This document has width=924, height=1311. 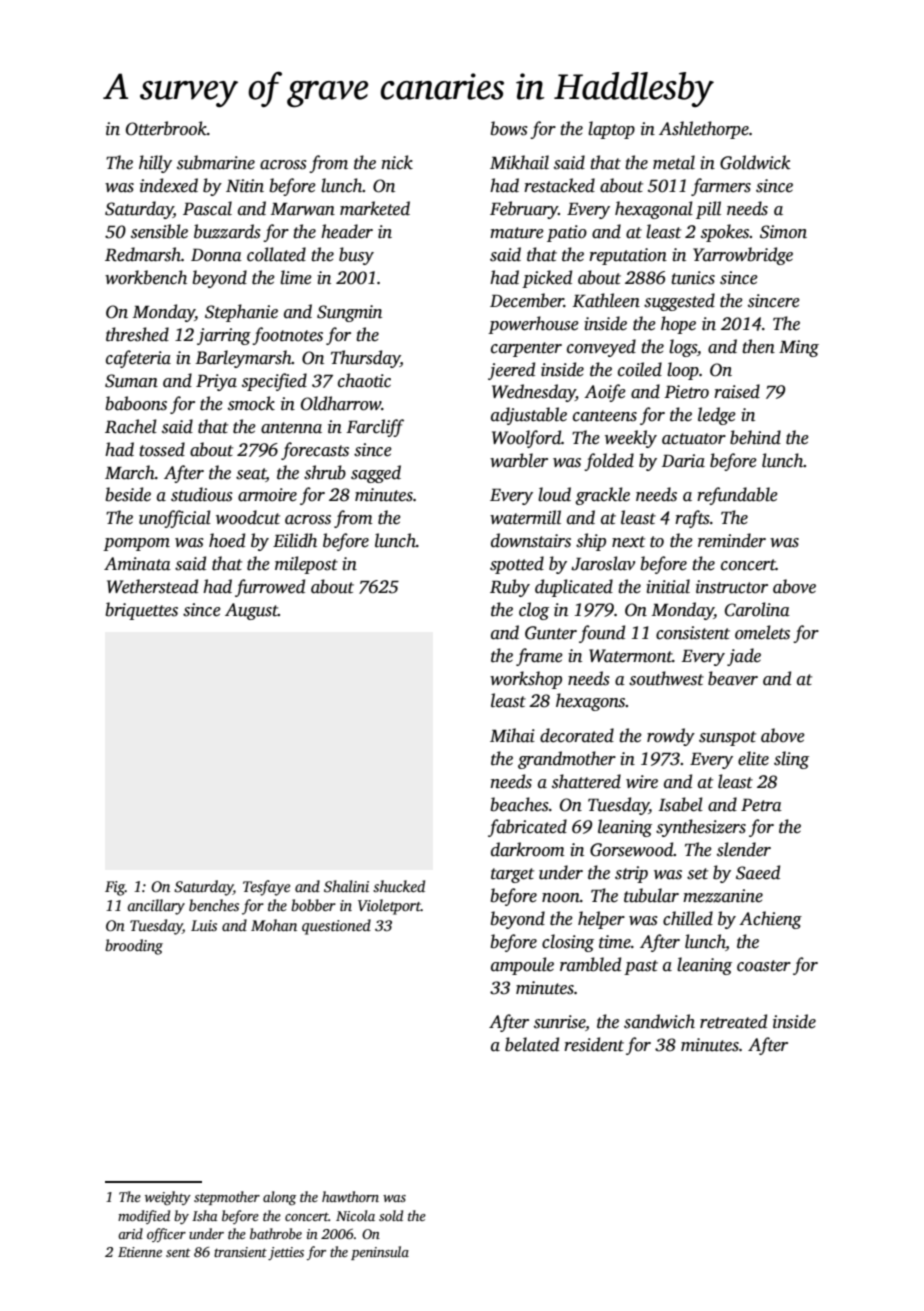 What do you see at coordinates (168, 1198) in the document?
I see `weighty` at bounding box center [168, 1198].
